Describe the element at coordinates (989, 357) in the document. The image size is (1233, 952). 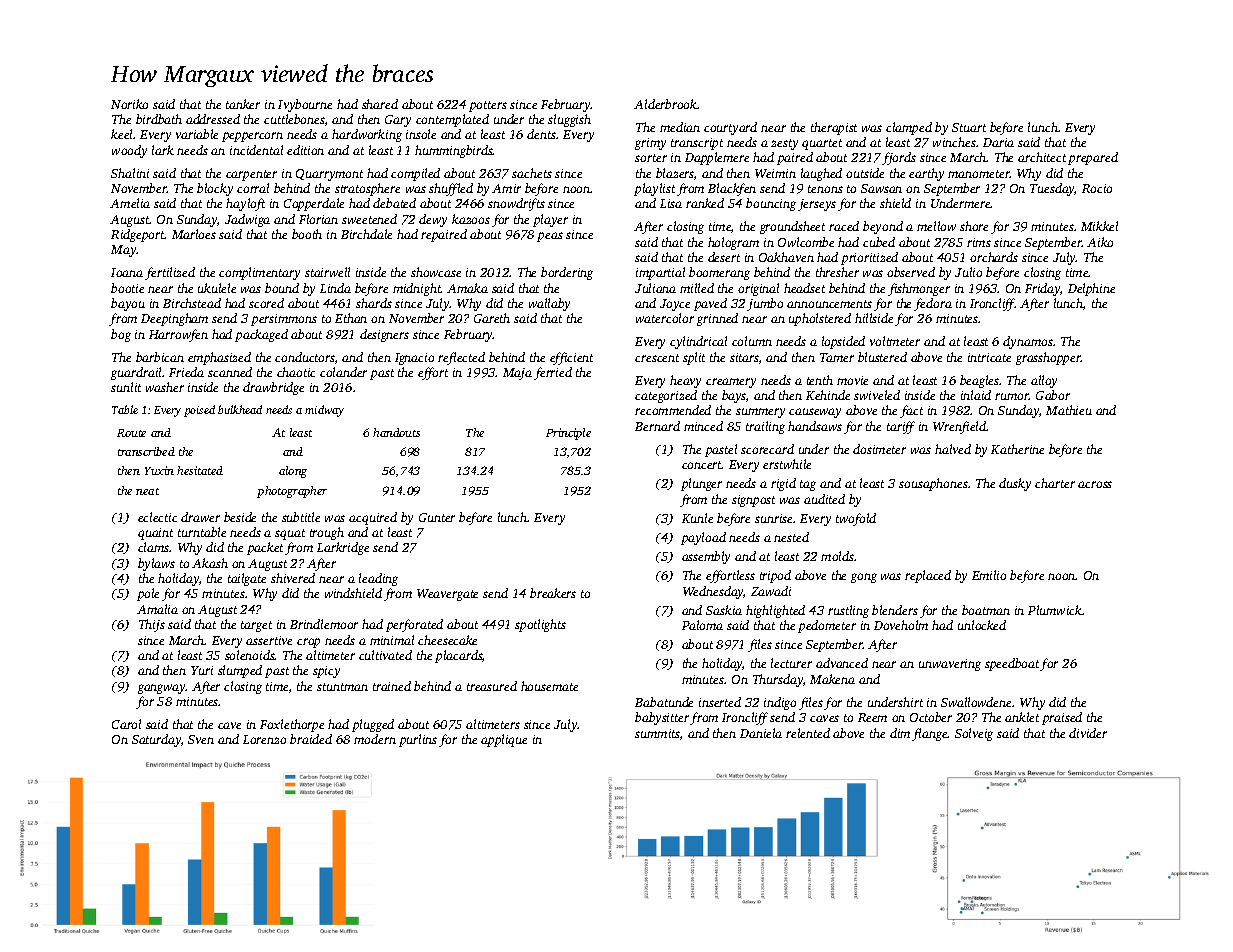
I see `intricate` at that location.
